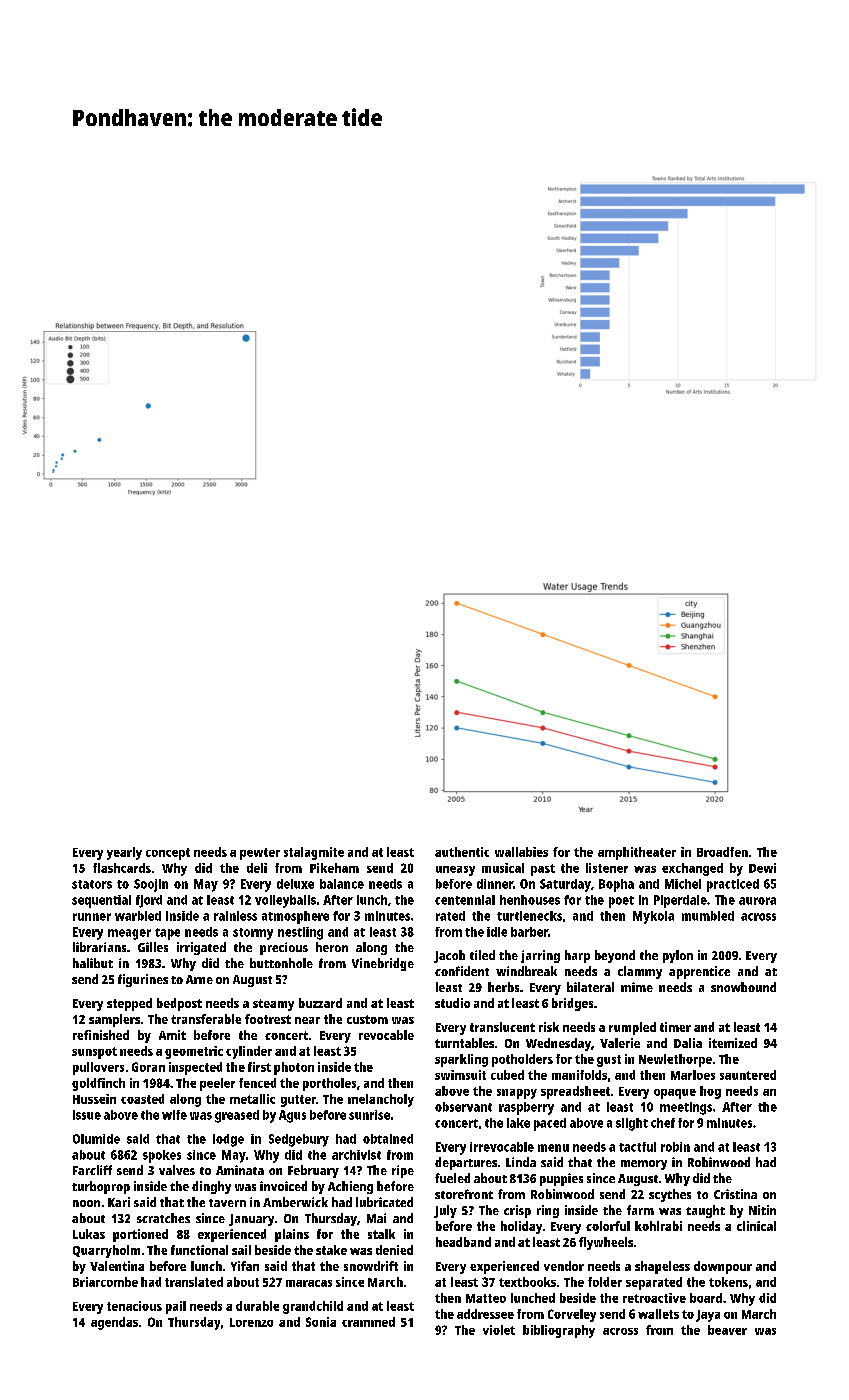  I want to click on idle, so click(497, 932).
